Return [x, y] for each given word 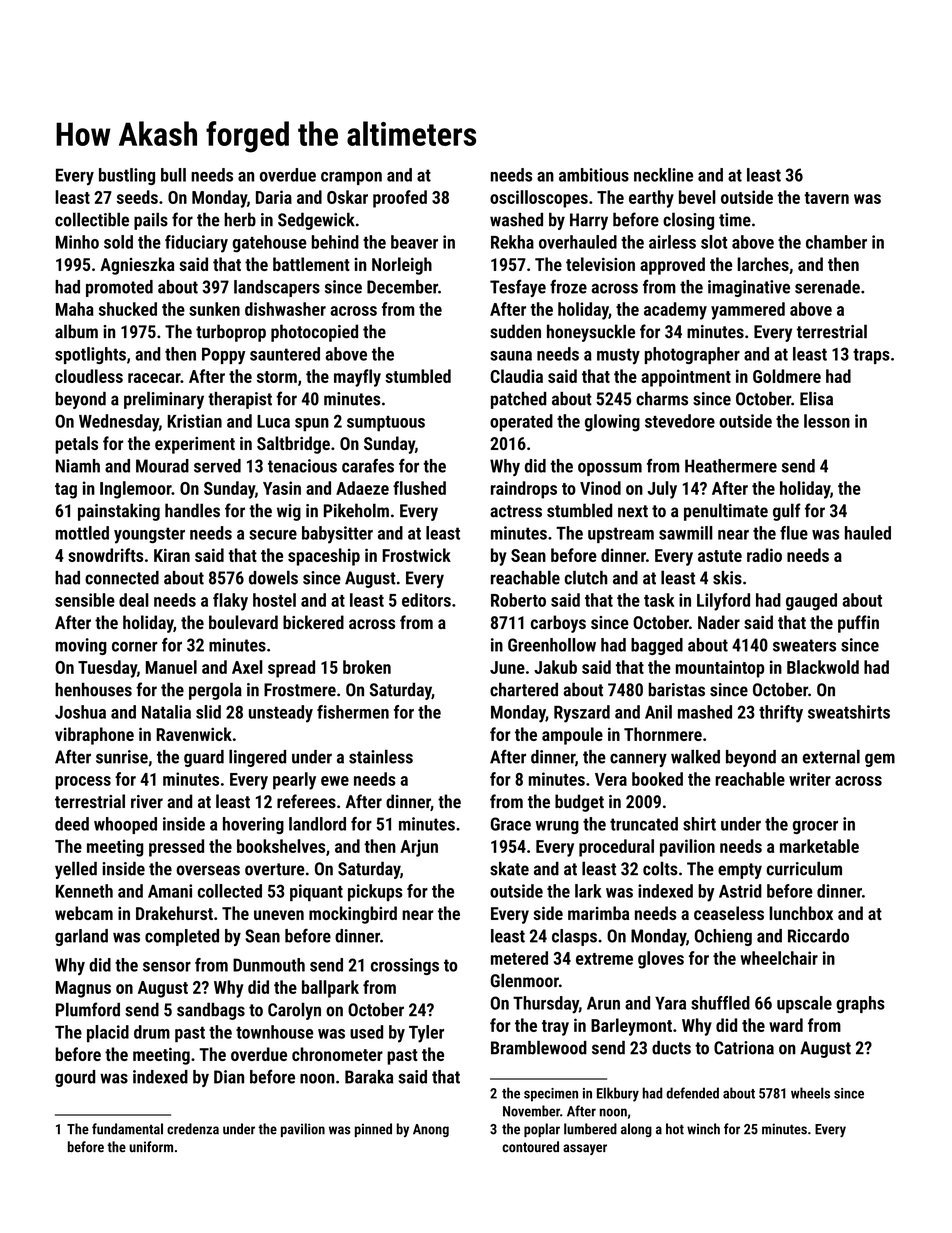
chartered [524, 689]
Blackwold [823, 667]
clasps [574, 937]
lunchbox [801, 913]
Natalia [166, 712]
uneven [279, 915]
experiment [195, 445]
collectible [92, 219]
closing [688, 221]
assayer [585, 1149]
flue [794, 533]
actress [516, 511]
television [600, 264]
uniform [151, 1146]
